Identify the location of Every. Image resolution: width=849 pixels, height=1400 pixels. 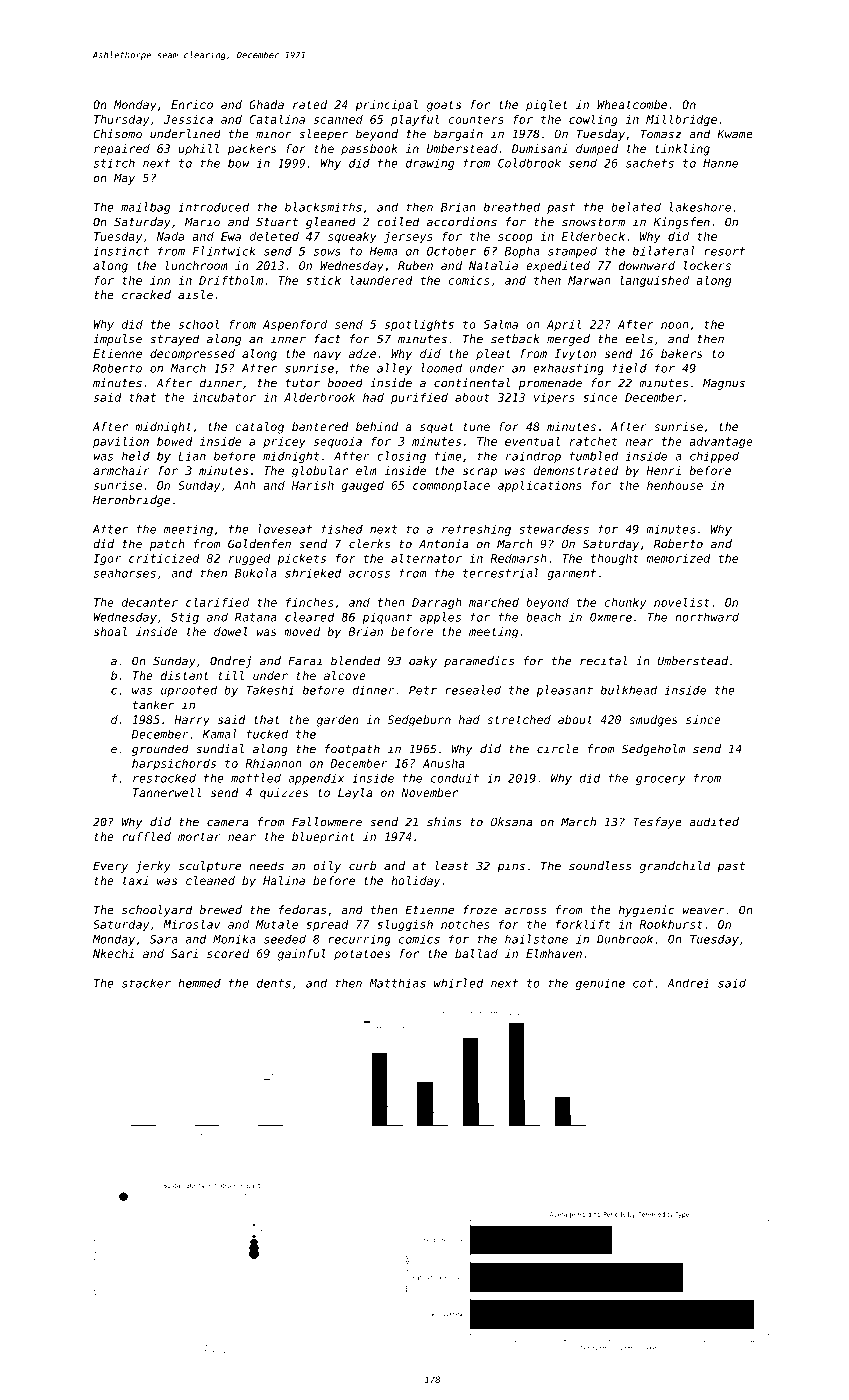
(110, 867).
